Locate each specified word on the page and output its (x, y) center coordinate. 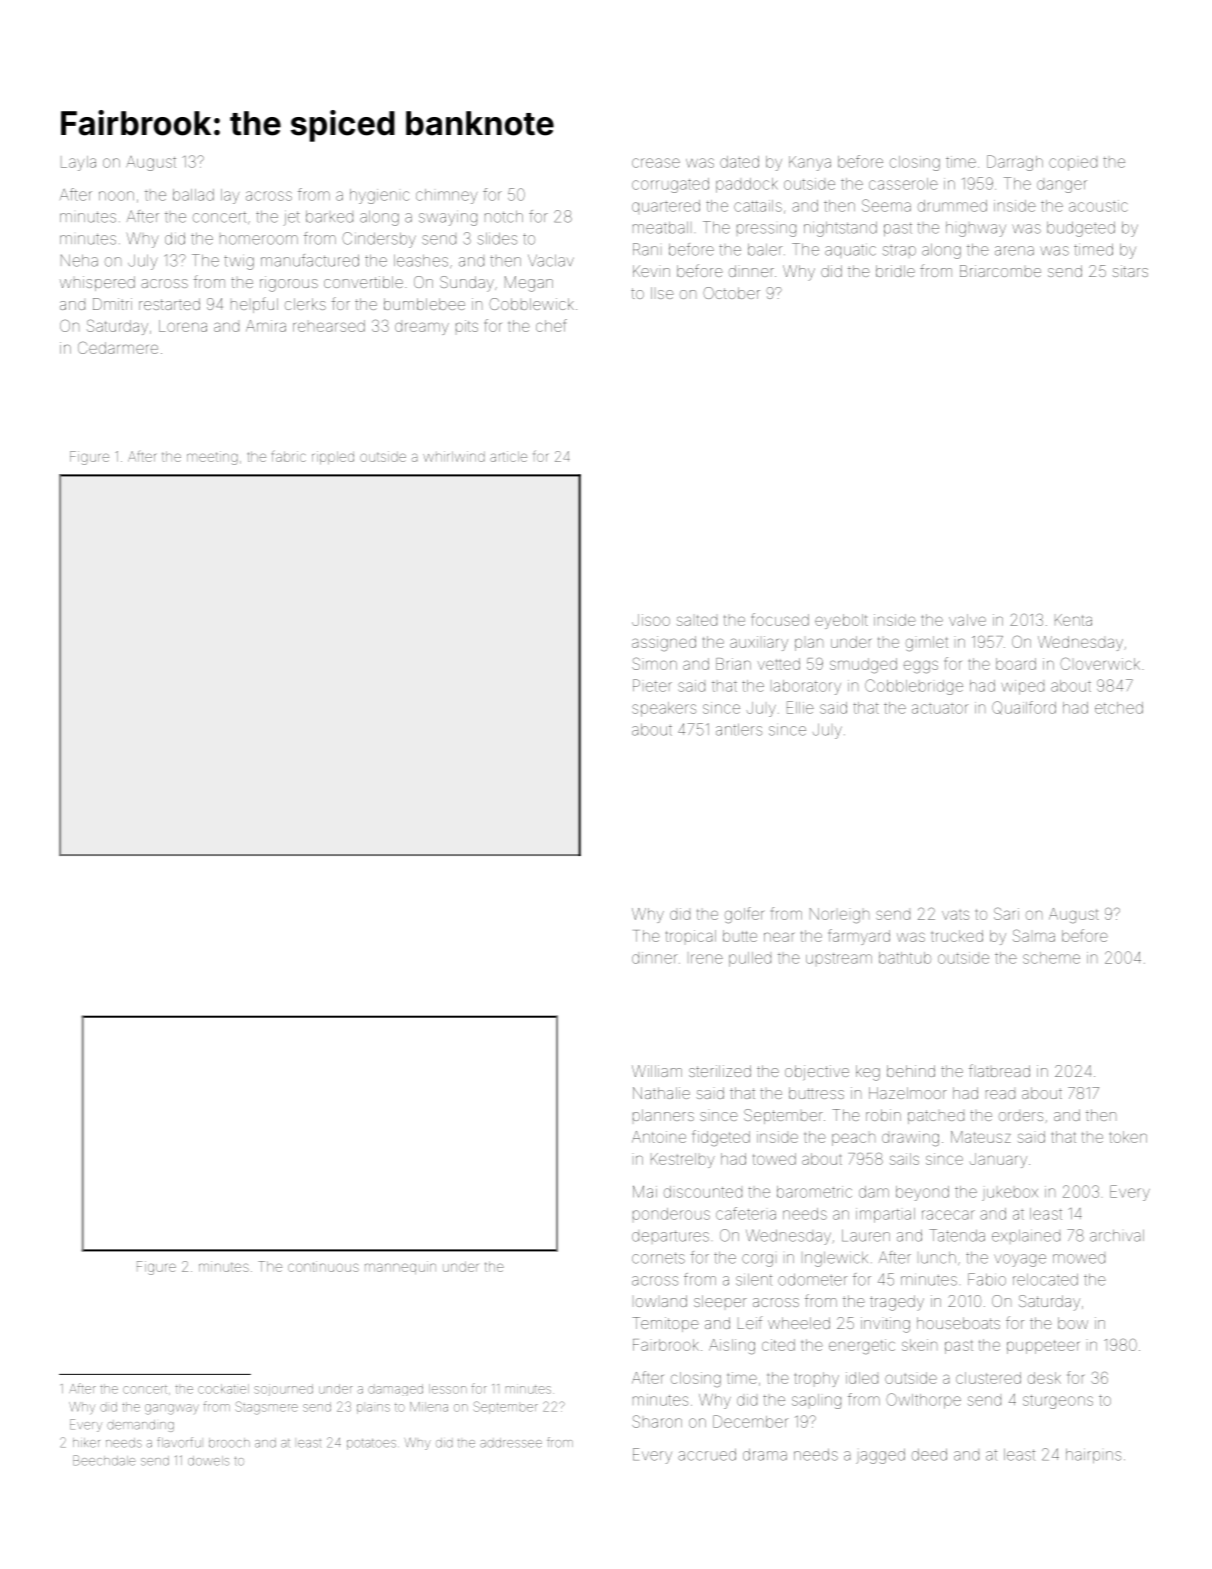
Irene (707, 959)
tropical (691, 936)
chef (551, 325)
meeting (212, 458)
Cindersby (379, 240)
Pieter (652, 685)
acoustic (1098, 206)
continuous (323, 1266)
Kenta (1073, 620)
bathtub (905, 958)
